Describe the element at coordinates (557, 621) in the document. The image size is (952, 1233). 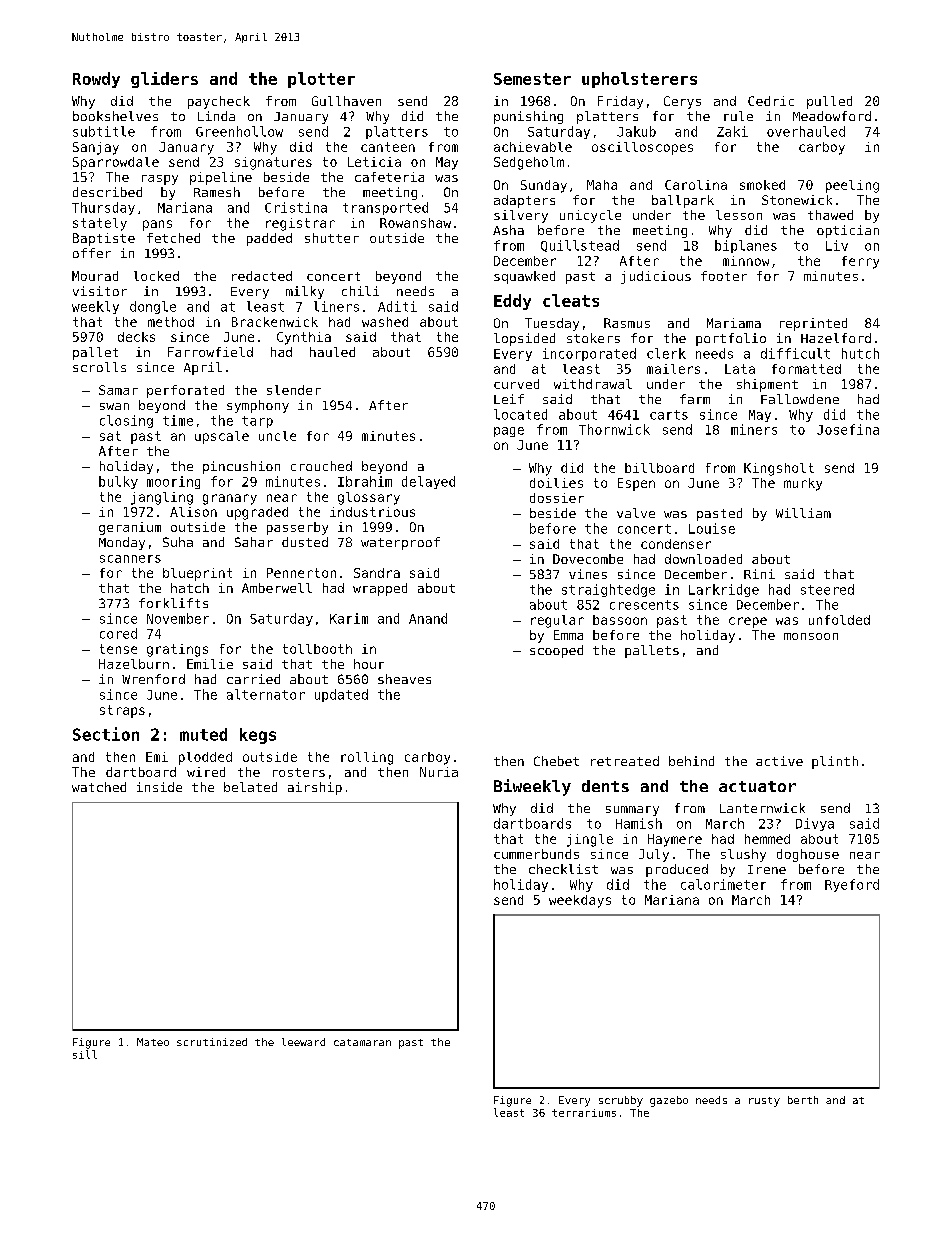
I see `regular` at that location.
